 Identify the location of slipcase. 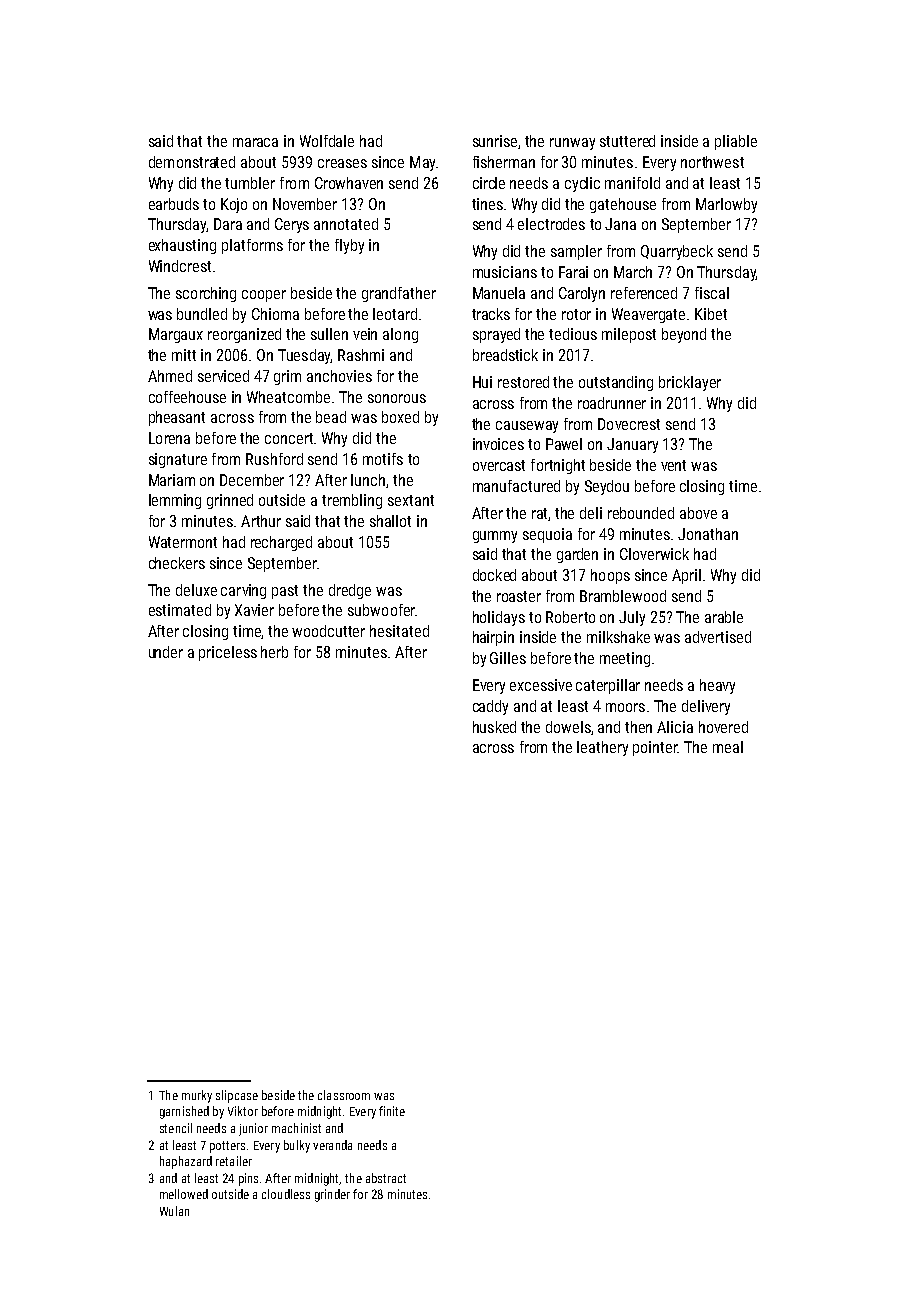
(237, 1096).
